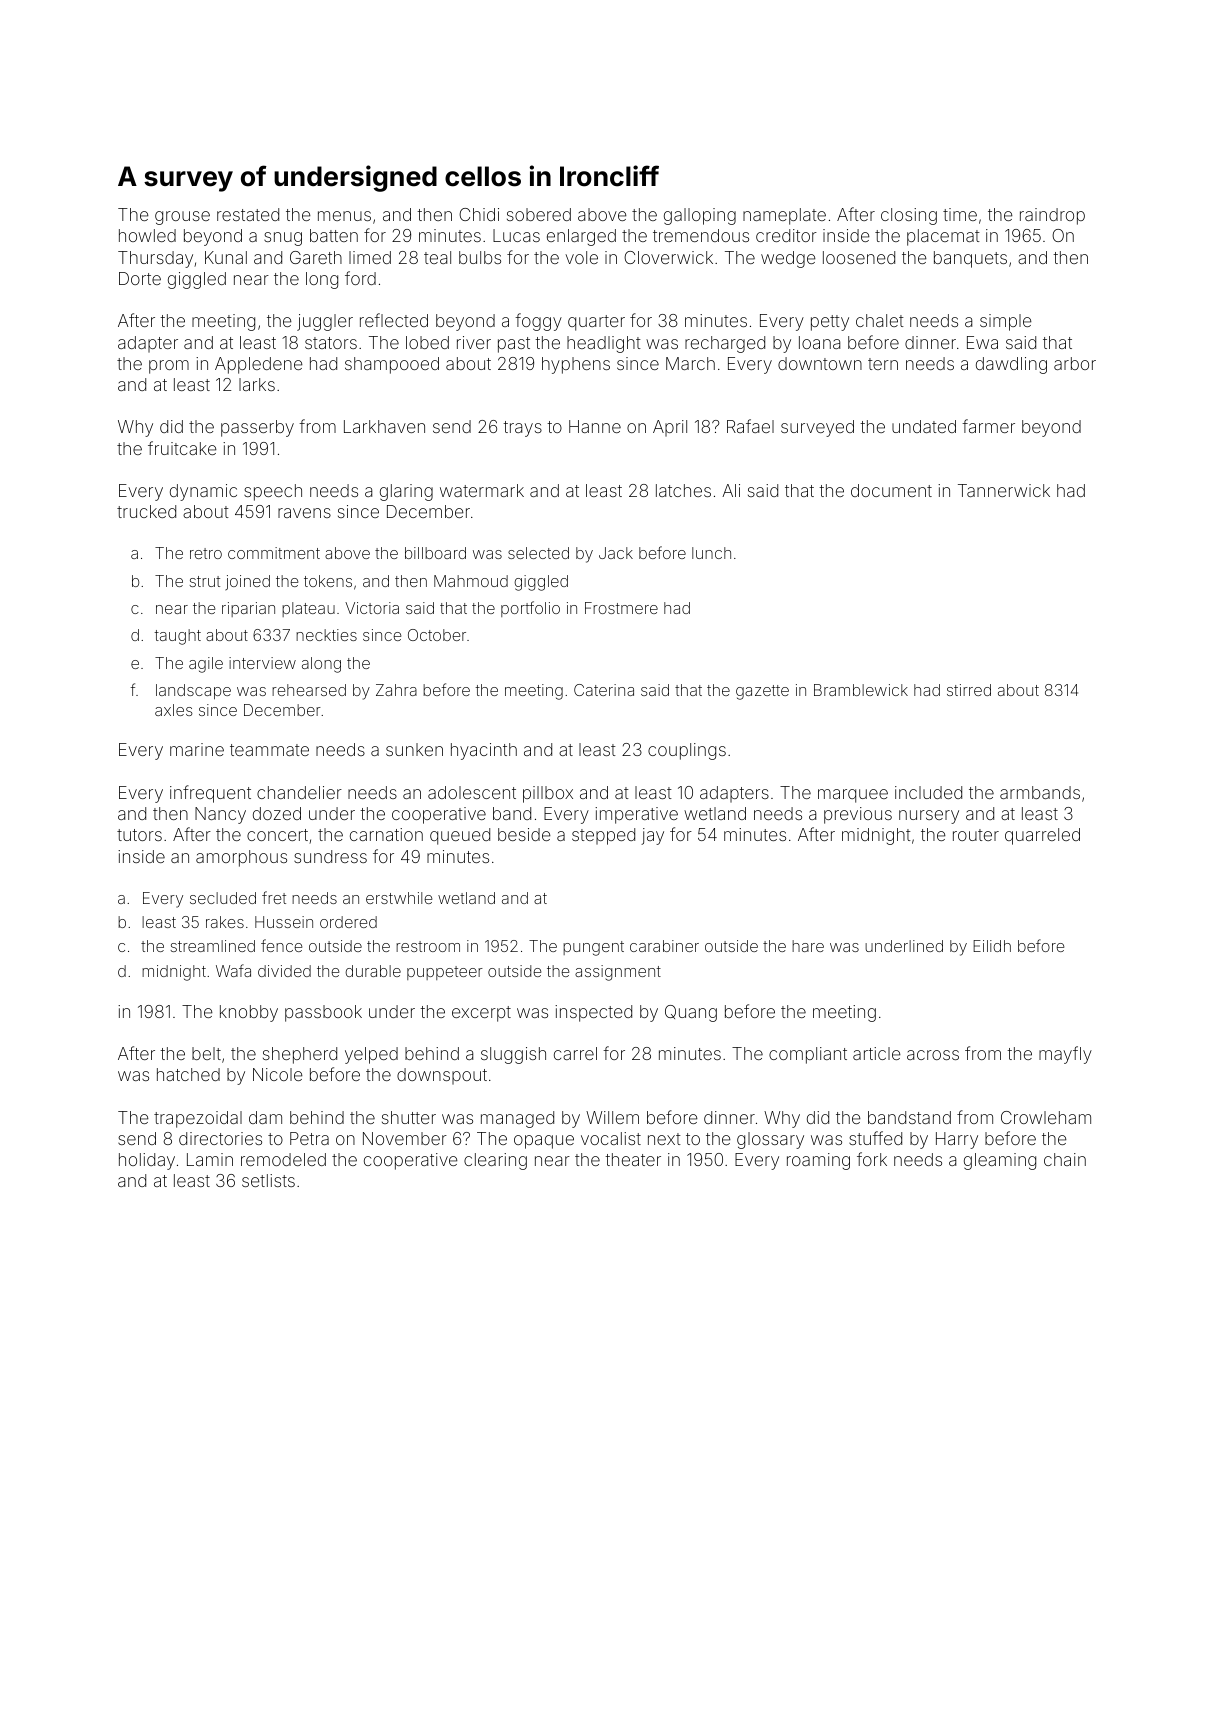 The width and height of the page is (1214, 1716). Describe the element at coordinates (344, 216) in the page. I see `menus` at that location.
